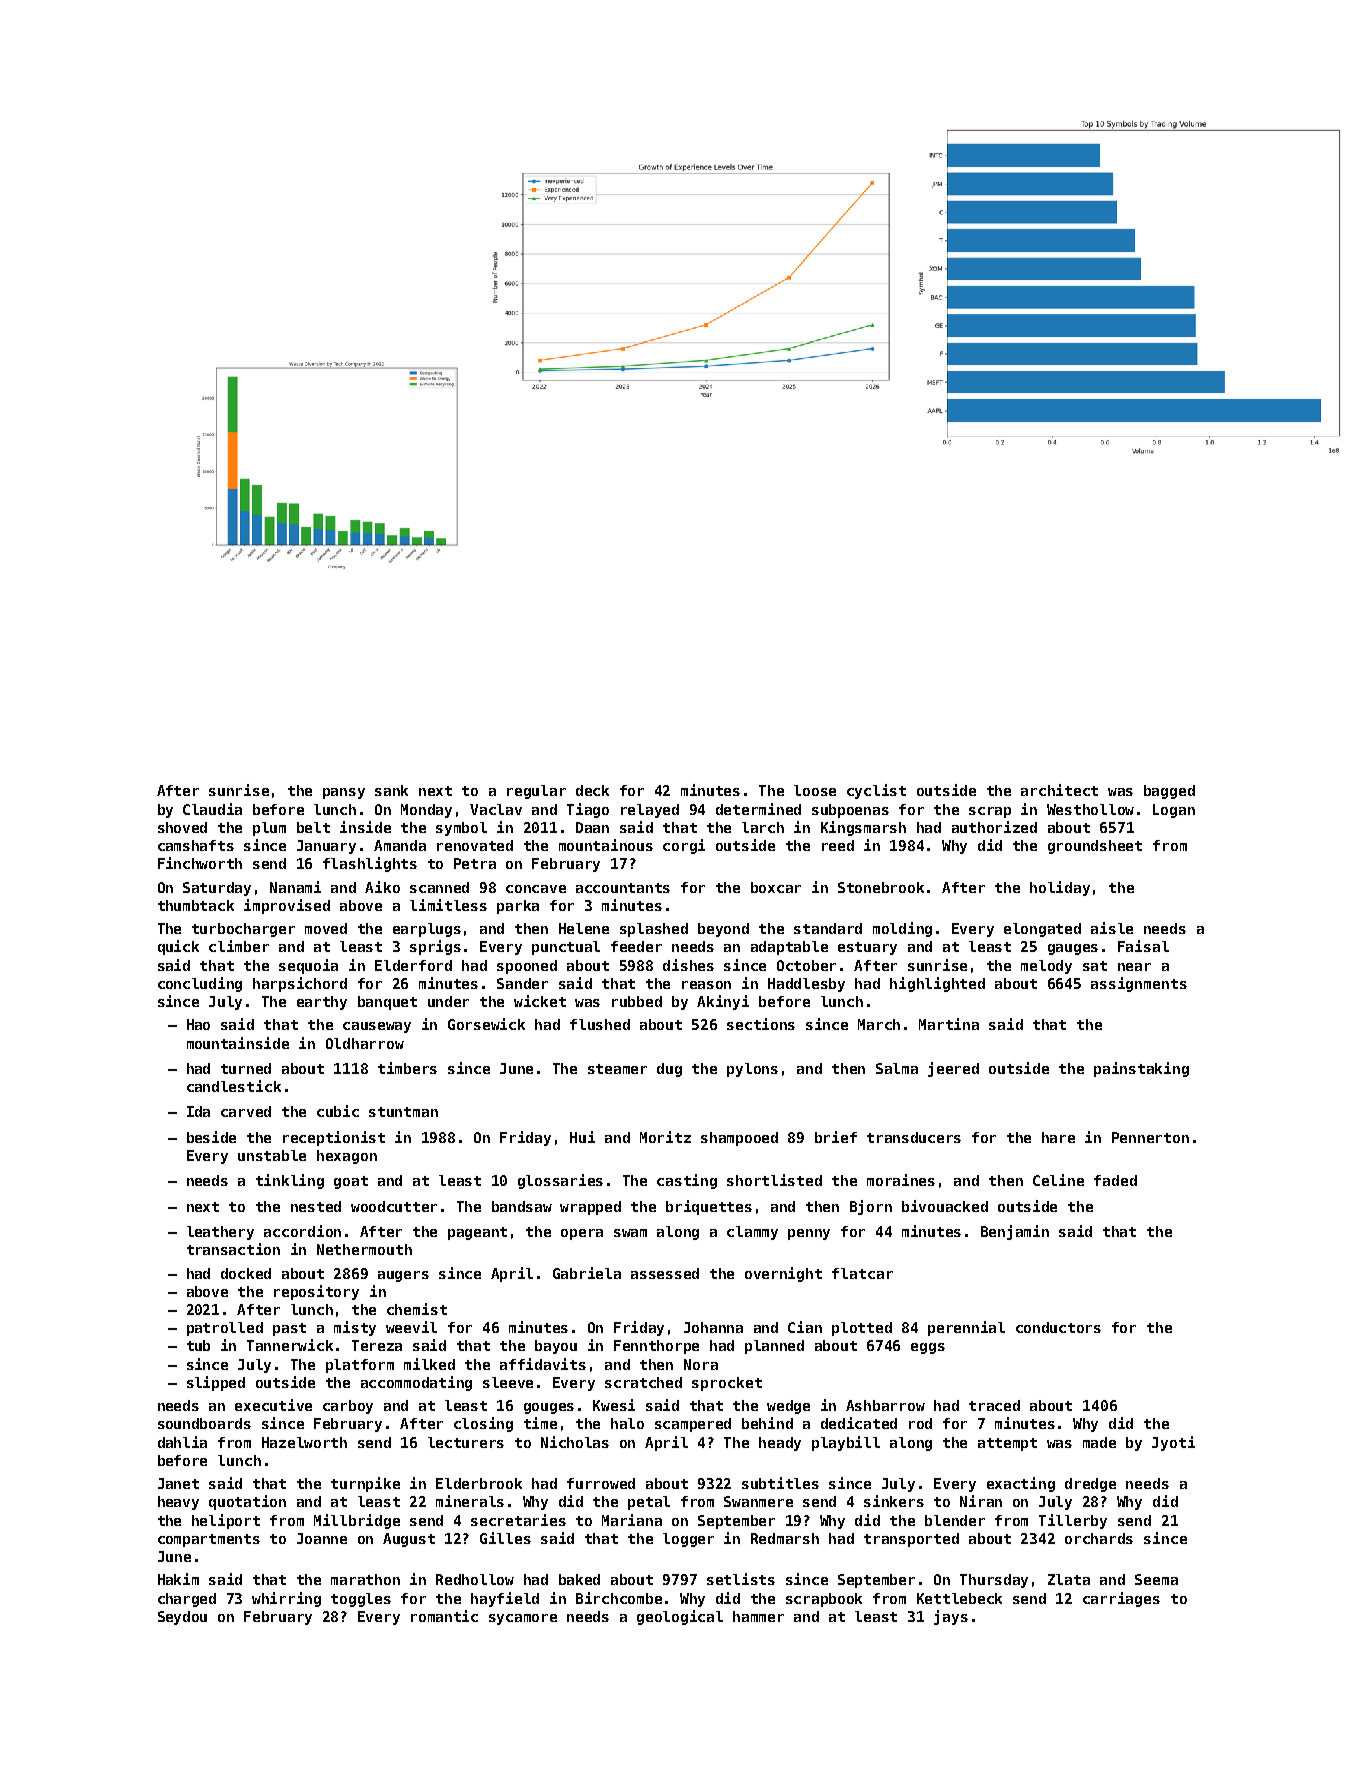 The height and width of the screenshot is (1768, 1366). I want to click on transducers, so click(914, 1137).
